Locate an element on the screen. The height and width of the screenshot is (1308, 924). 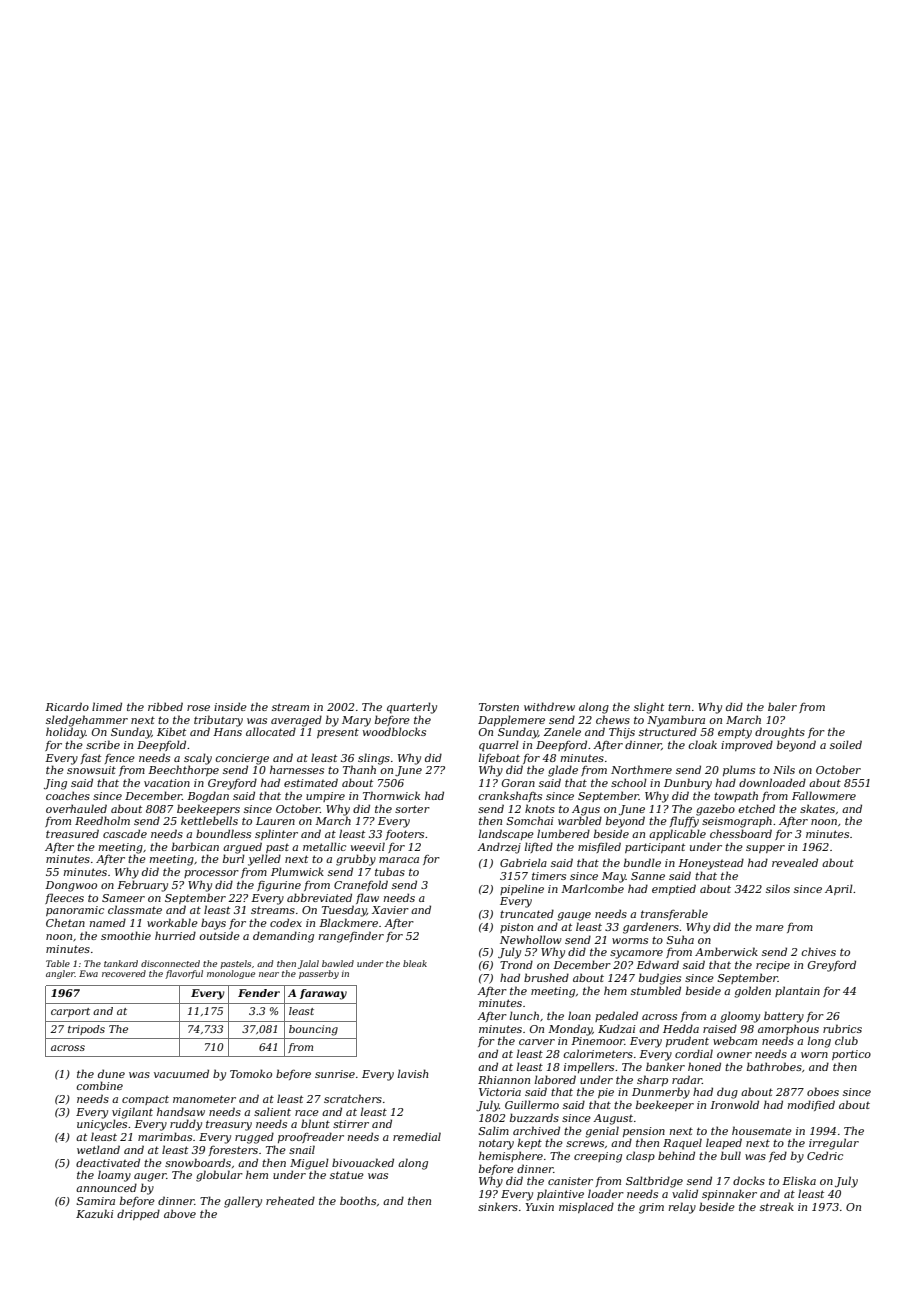
February is located at coordinates (142, 886).
